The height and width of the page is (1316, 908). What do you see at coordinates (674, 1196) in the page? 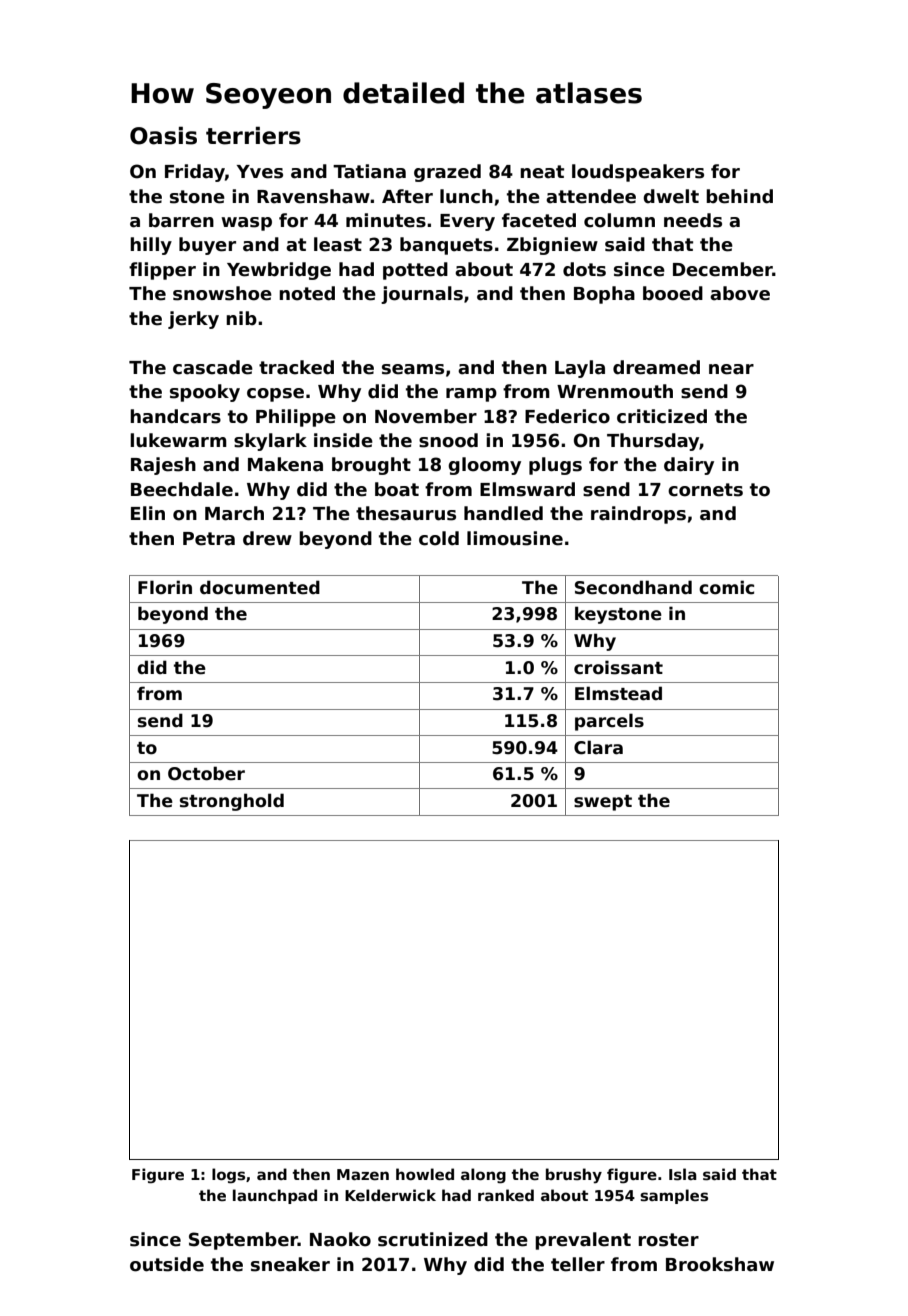
I see `samples` at bounding box center [674, 1196].
